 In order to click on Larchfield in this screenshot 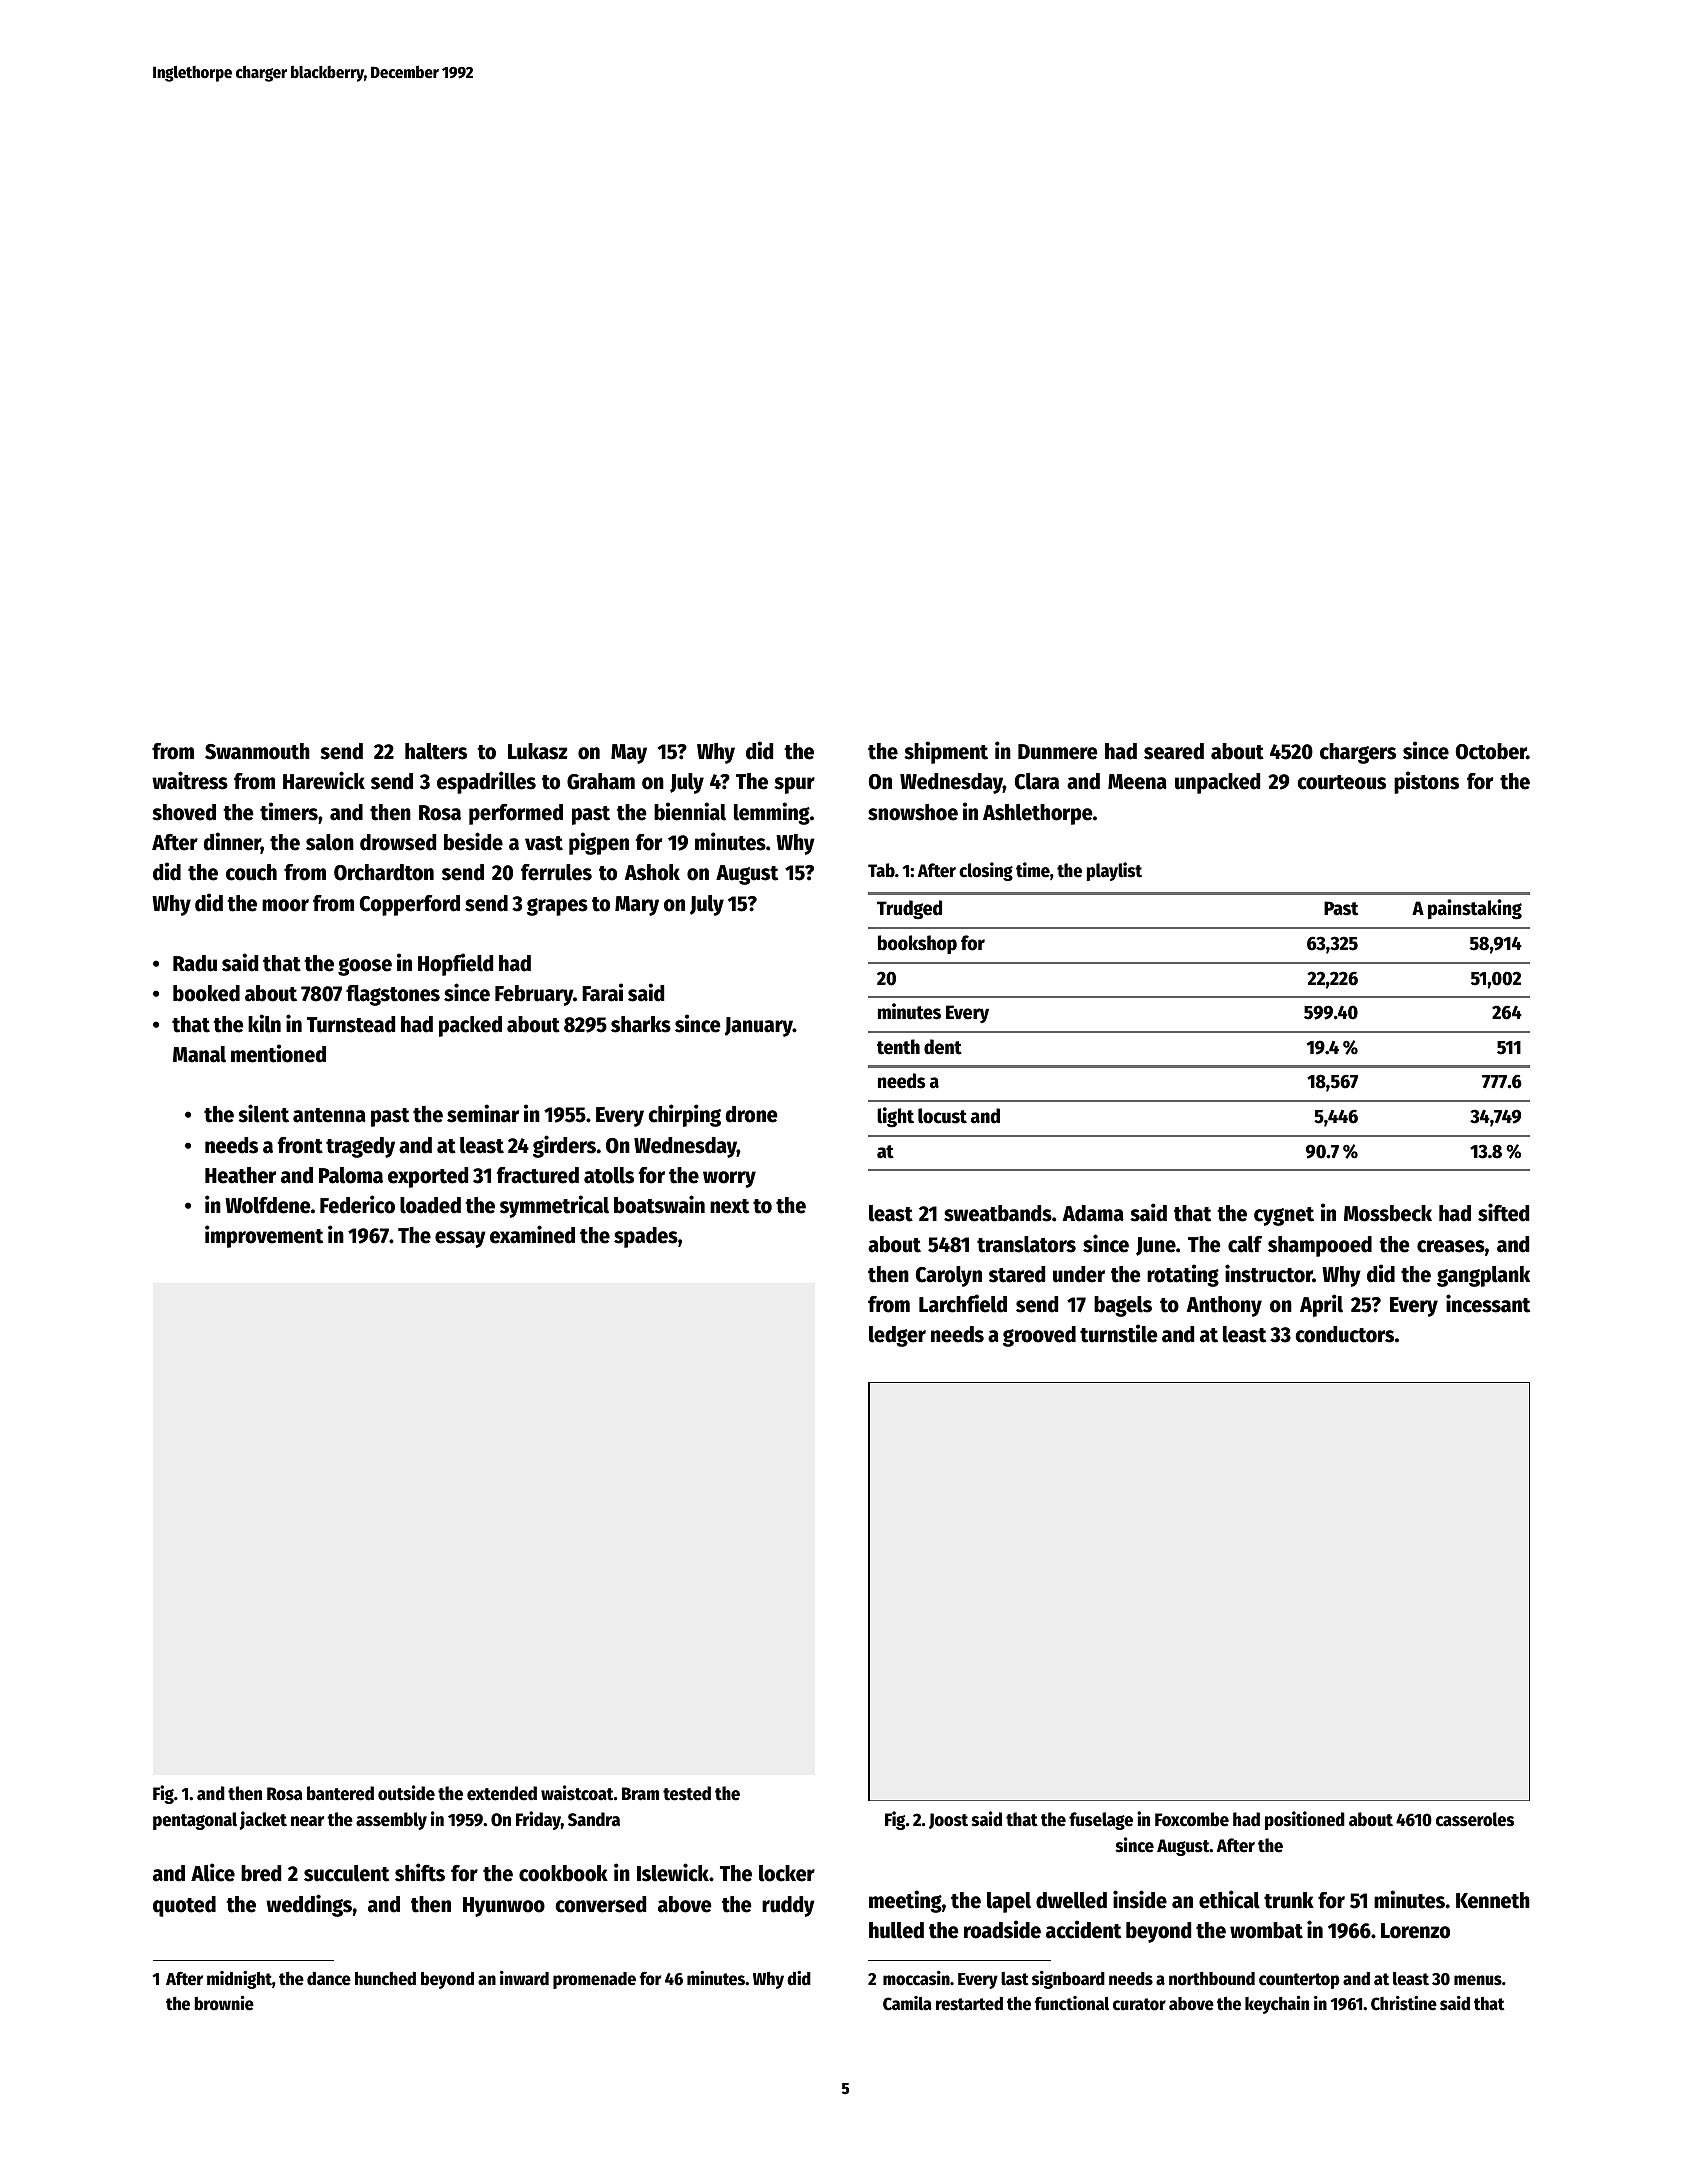, I will do `click(963, 1303)`.
